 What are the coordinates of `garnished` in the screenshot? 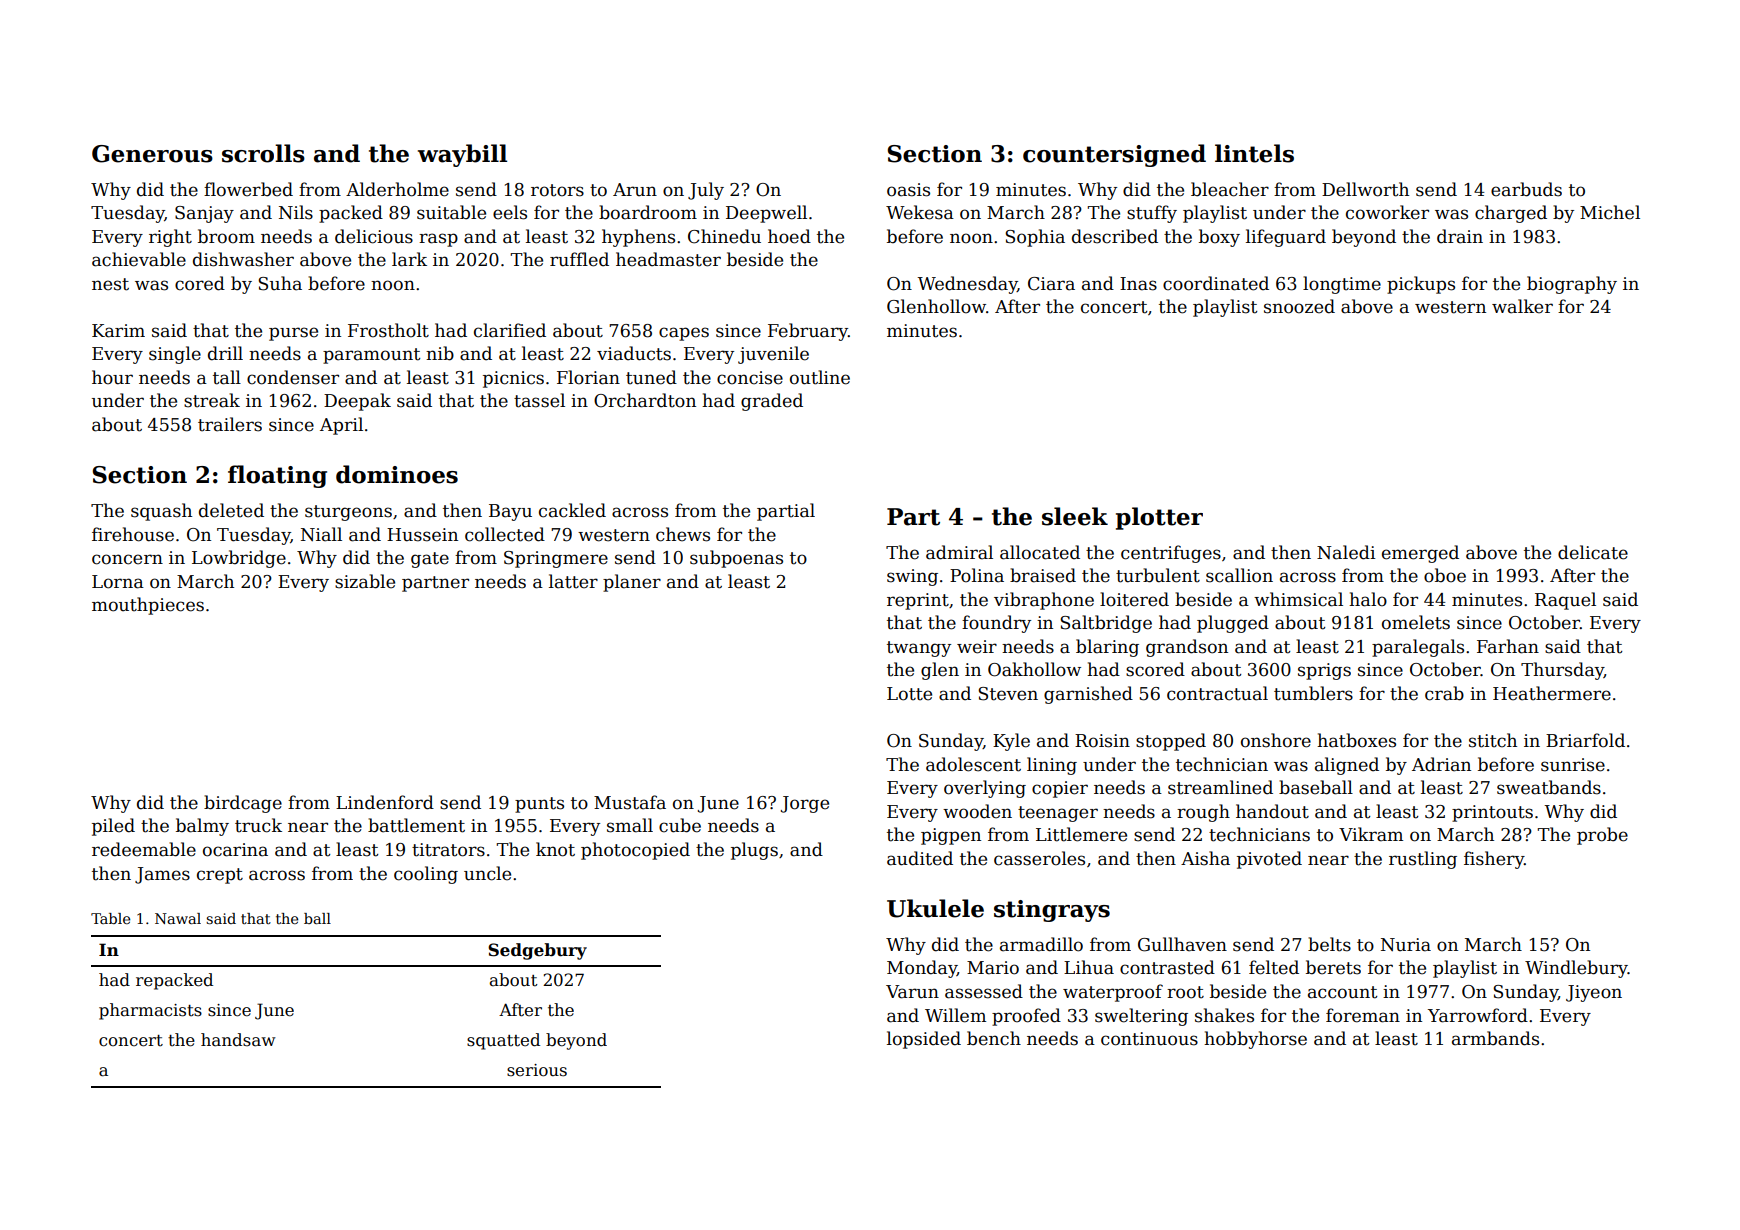 It's located at (1088, 695).
